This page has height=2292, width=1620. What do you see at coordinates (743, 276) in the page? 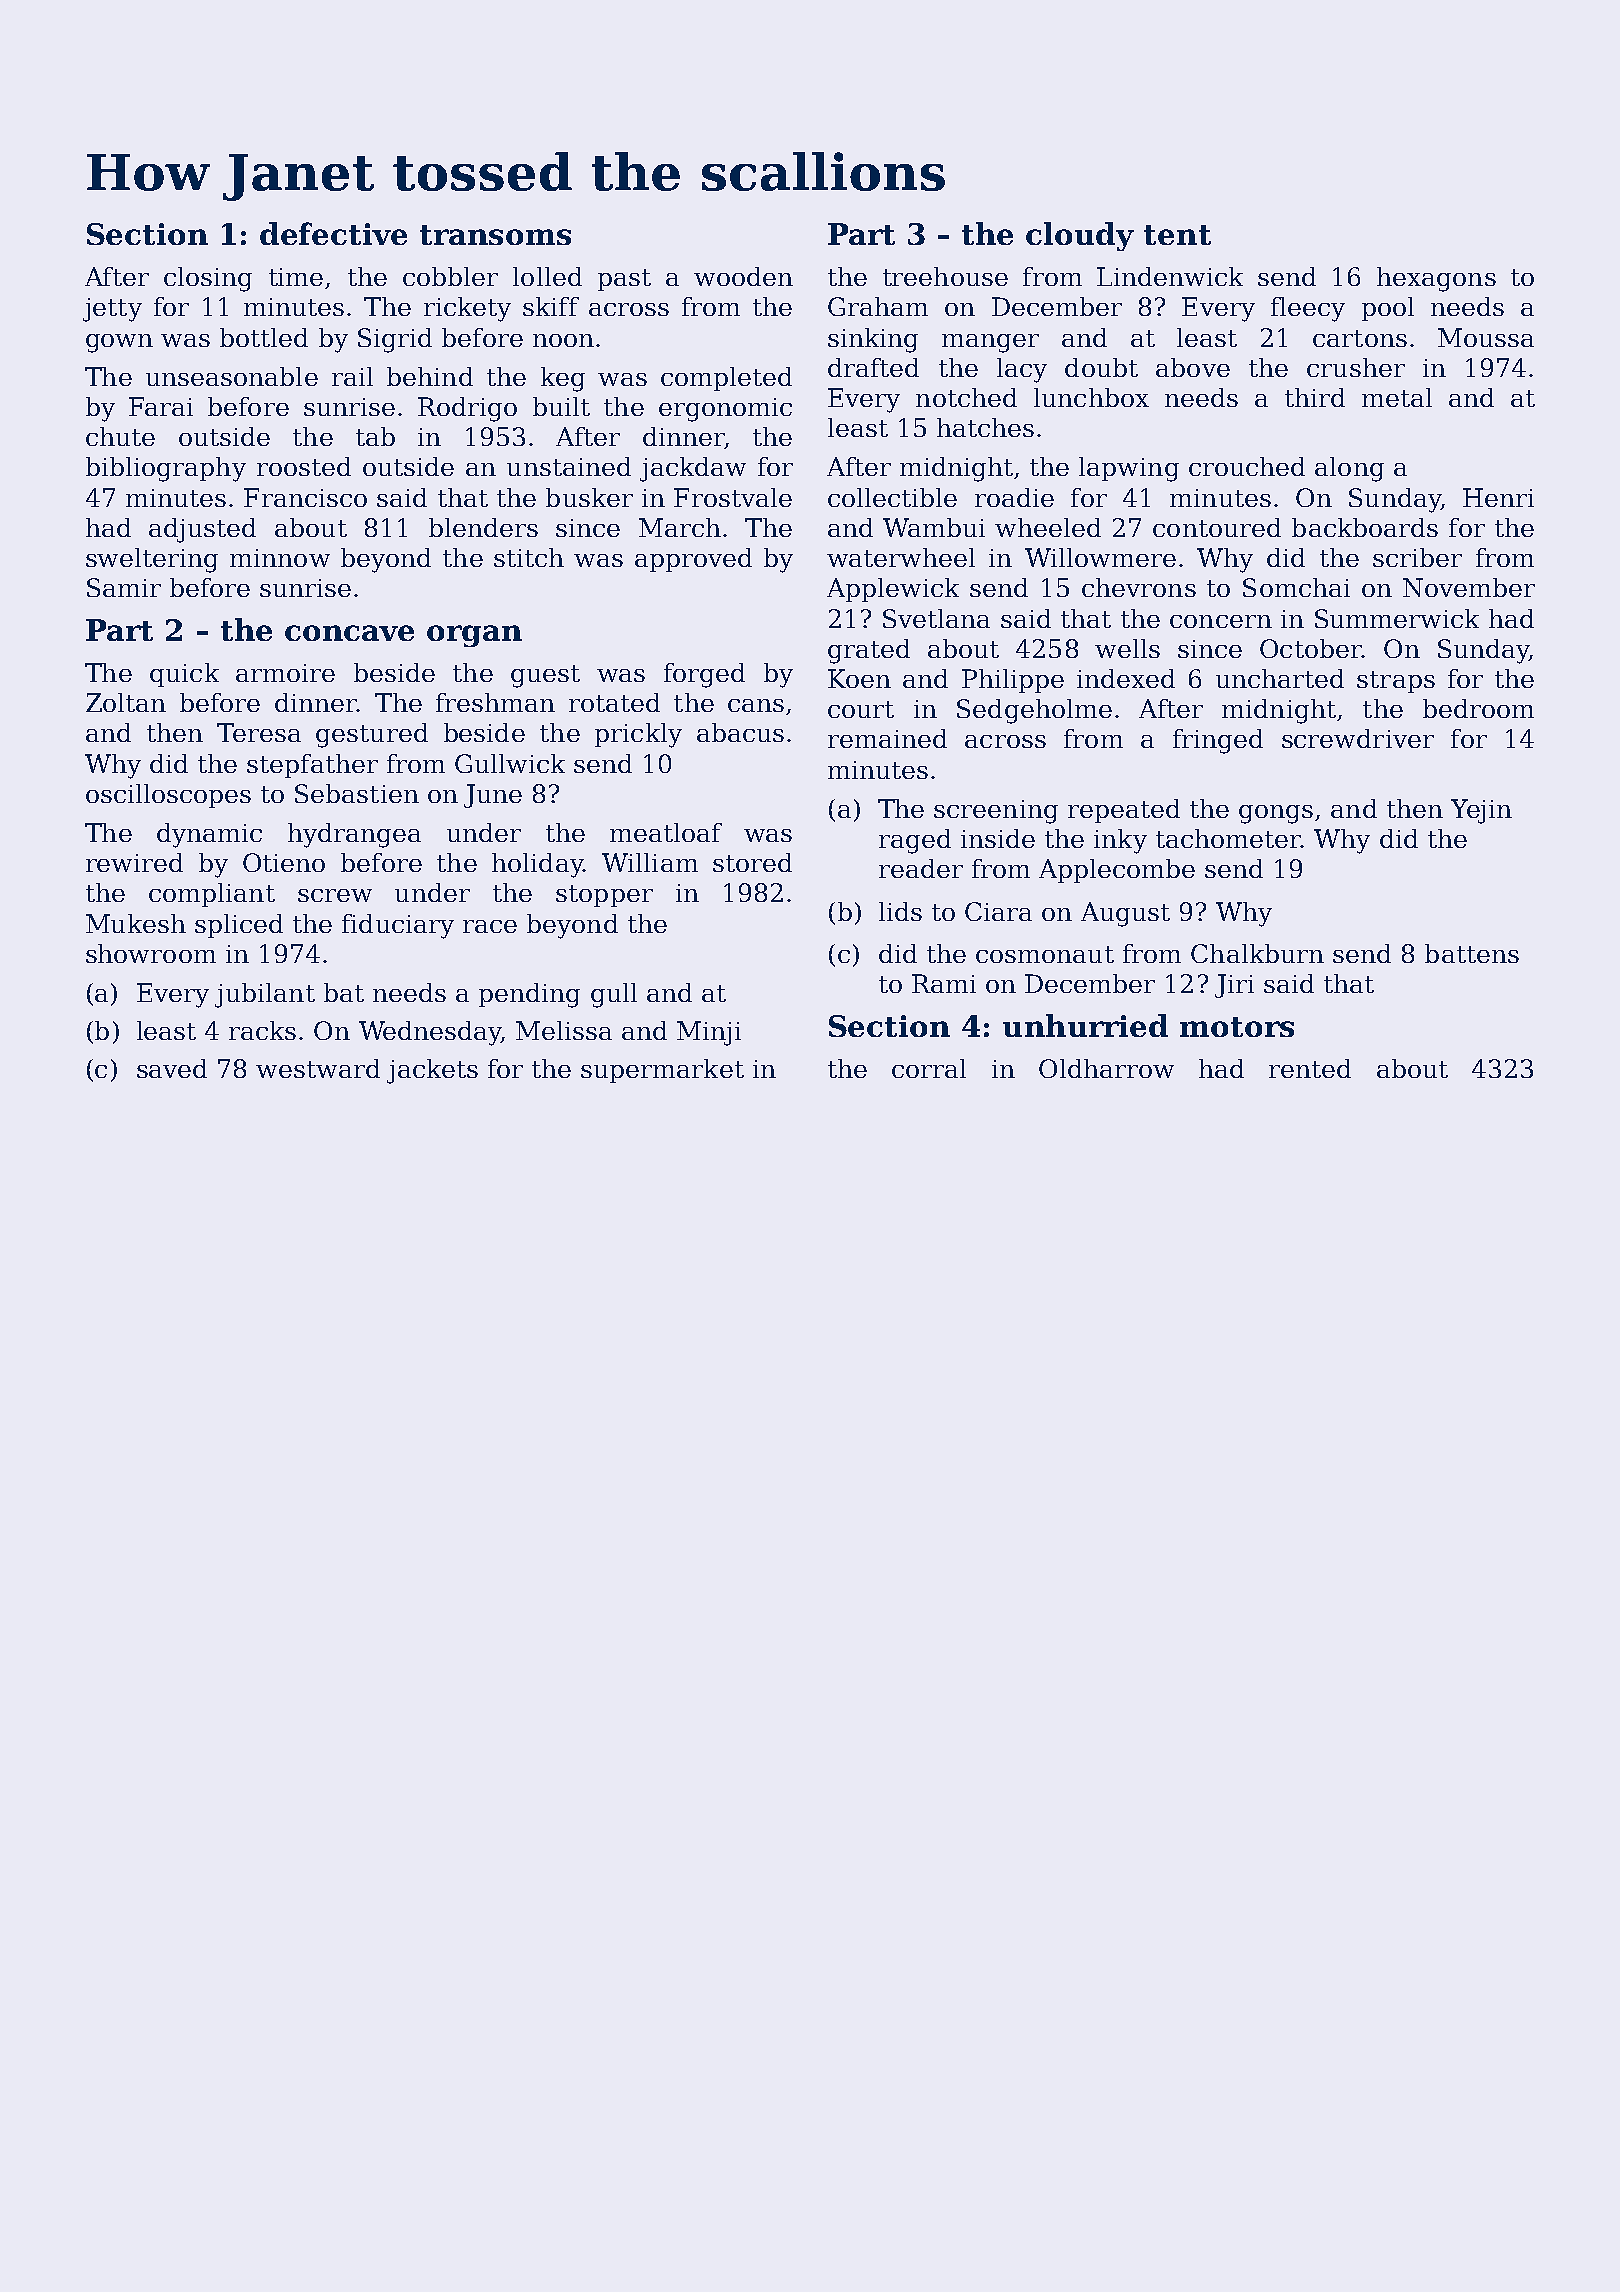
I see `wooden` at bounding box center [743, 276].
